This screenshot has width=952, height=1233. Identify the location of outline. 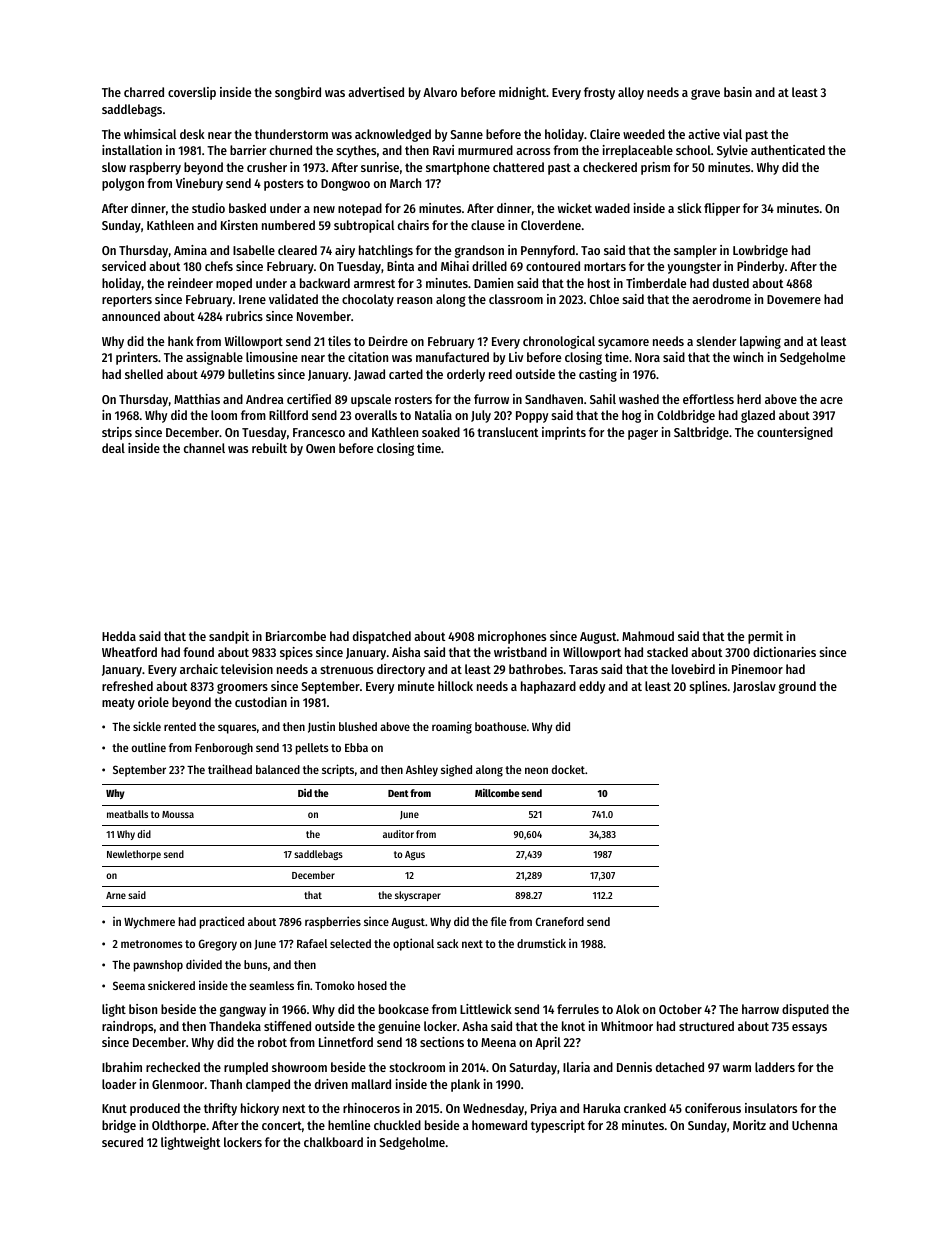
(149, 747).
